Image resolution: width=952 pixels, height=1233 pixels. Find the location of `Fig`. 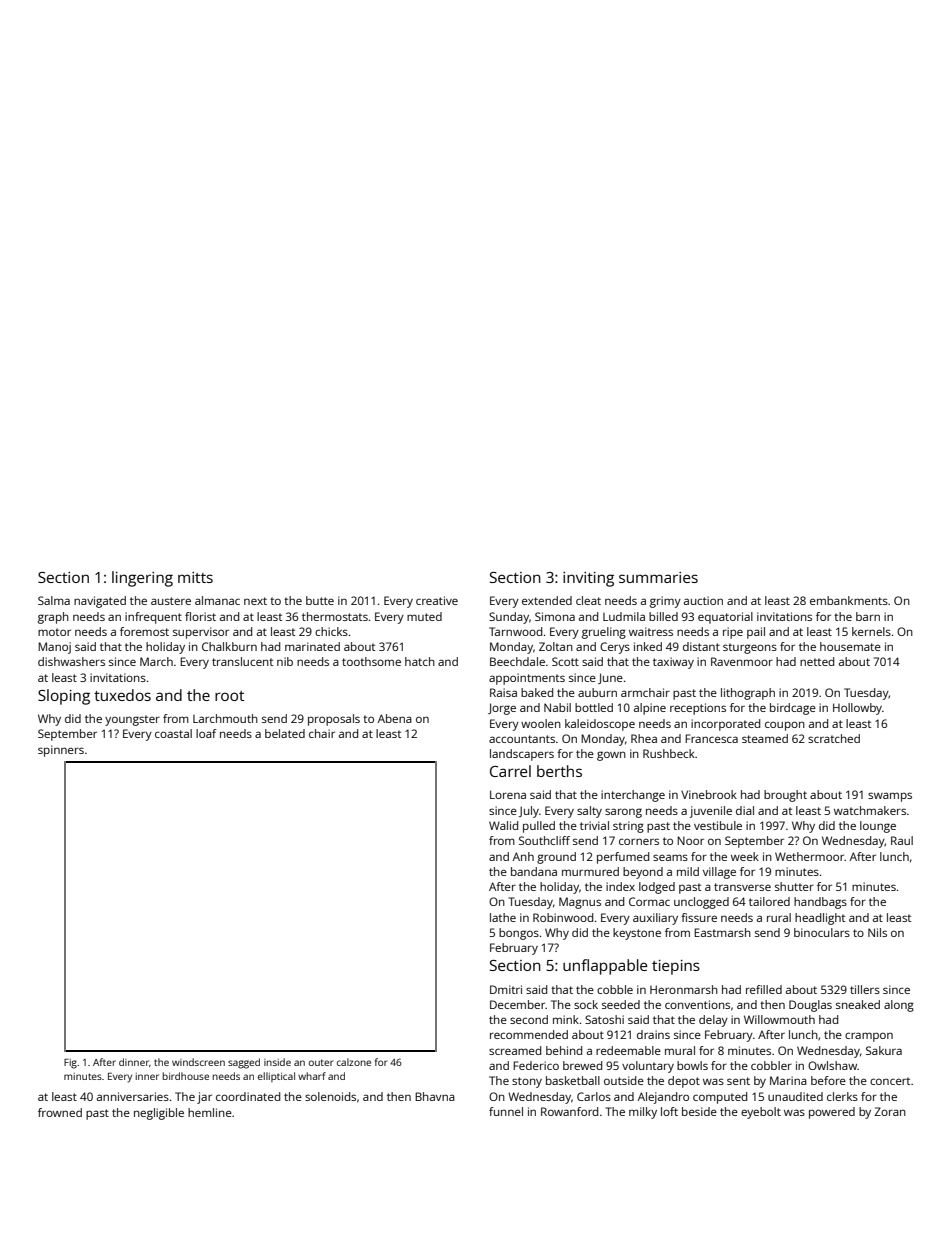

Fig is located at coordinates (70, 1063).
